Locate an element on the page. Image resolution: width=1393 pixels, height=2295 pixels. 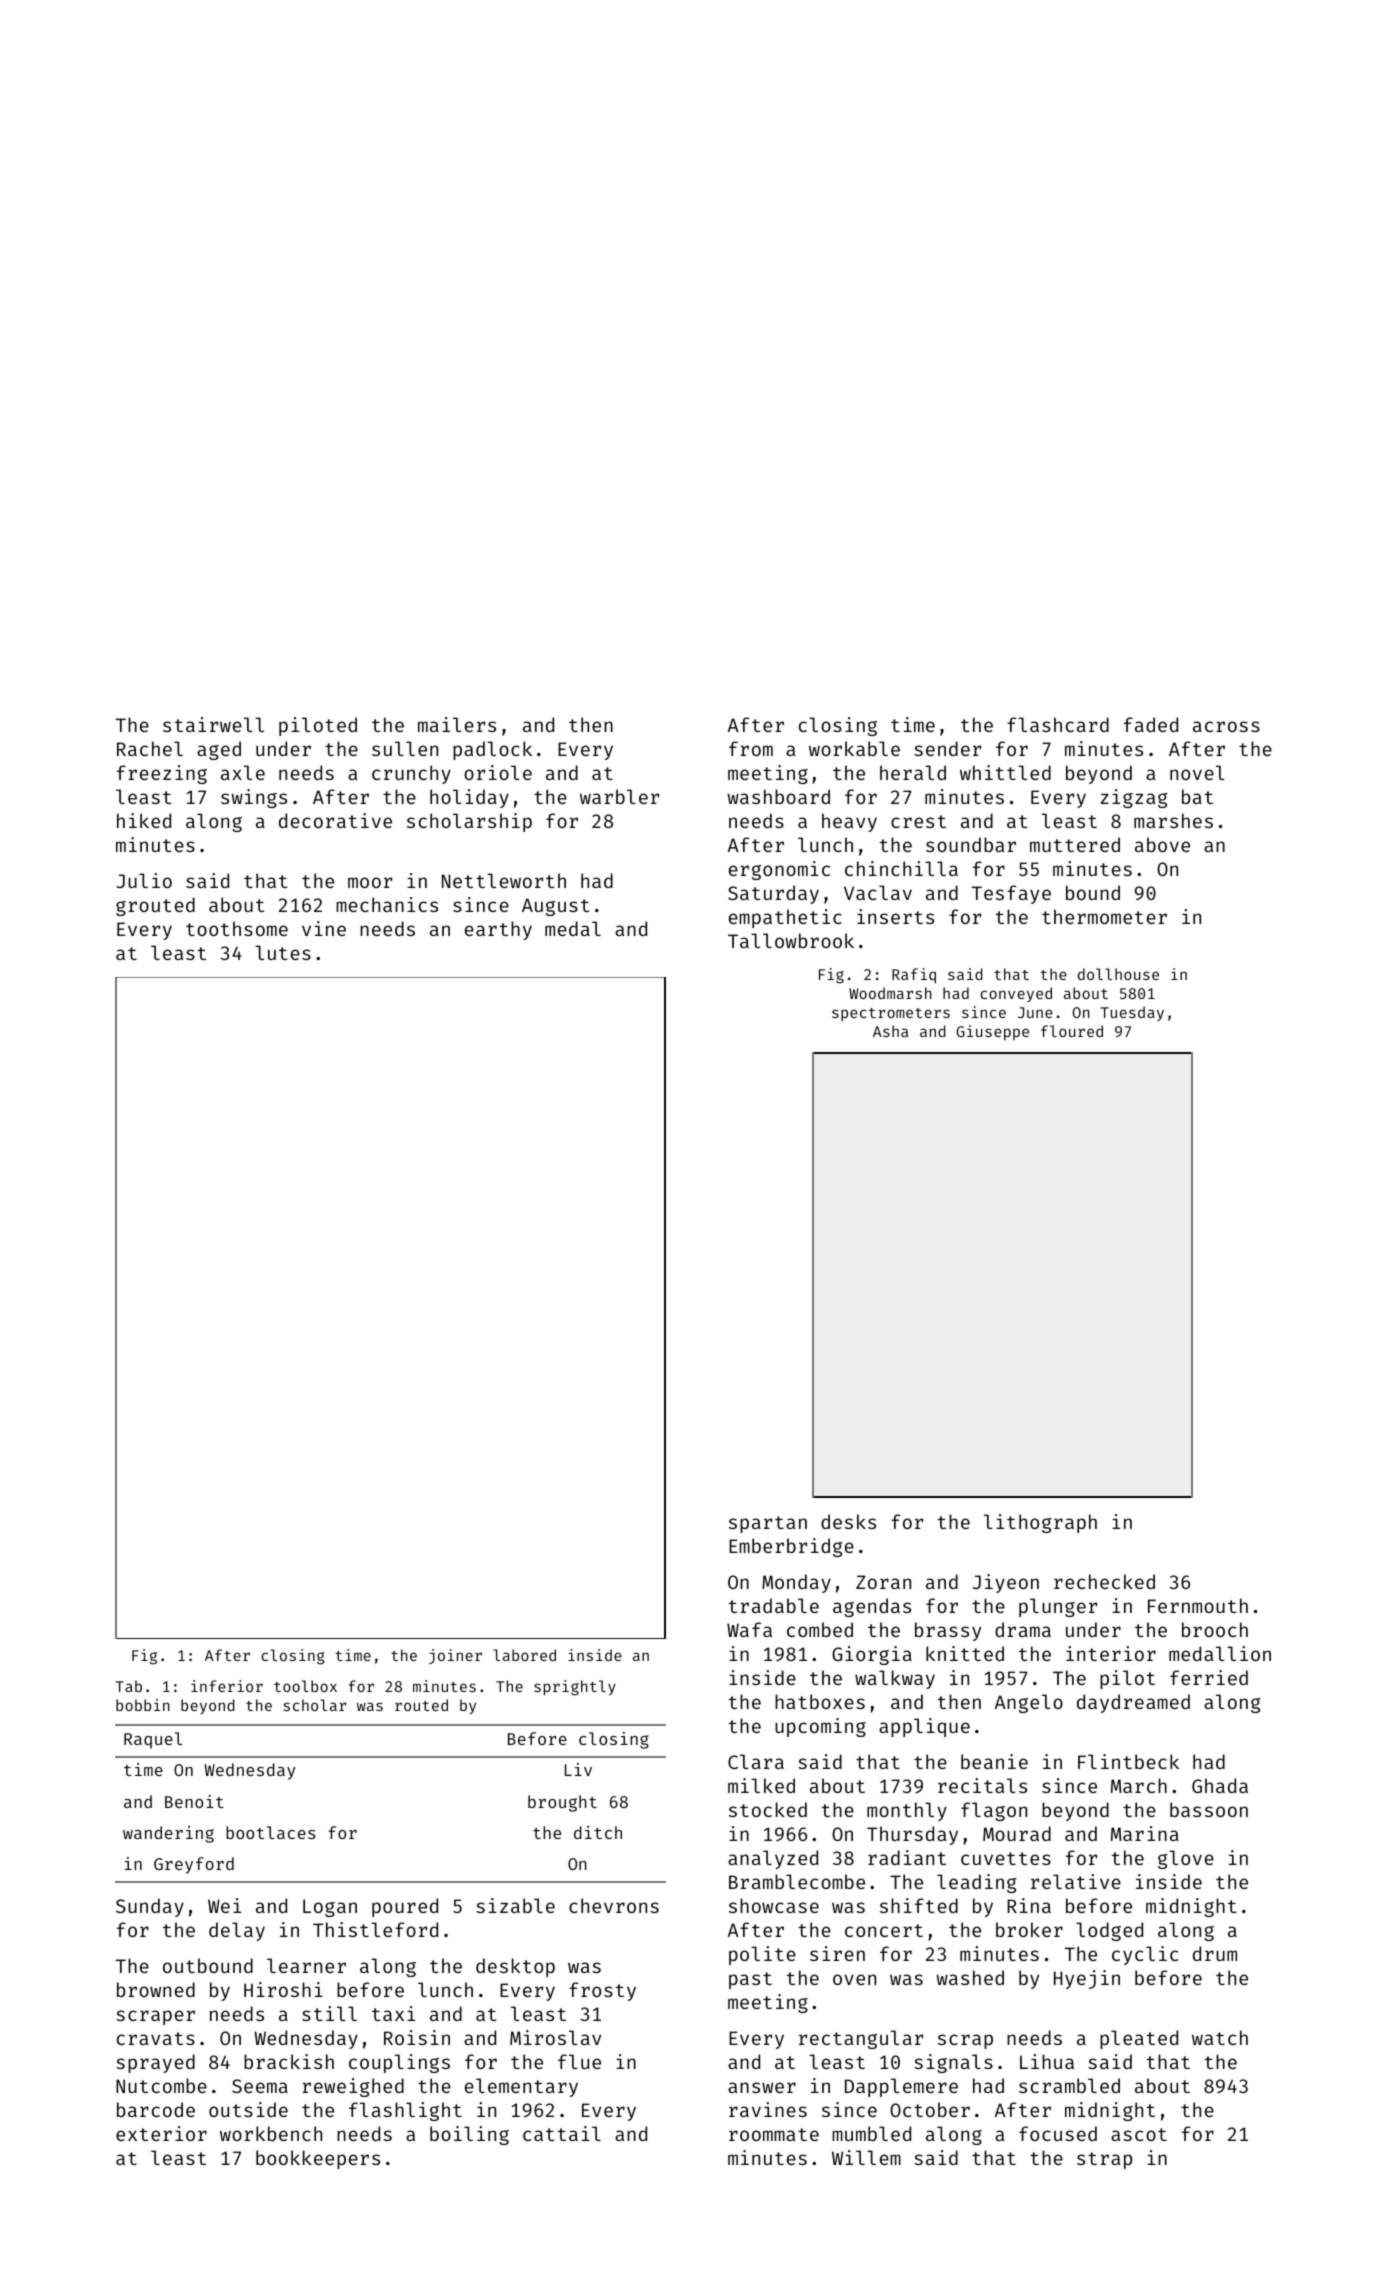
Tab is located at coordinates (128, 1686).
